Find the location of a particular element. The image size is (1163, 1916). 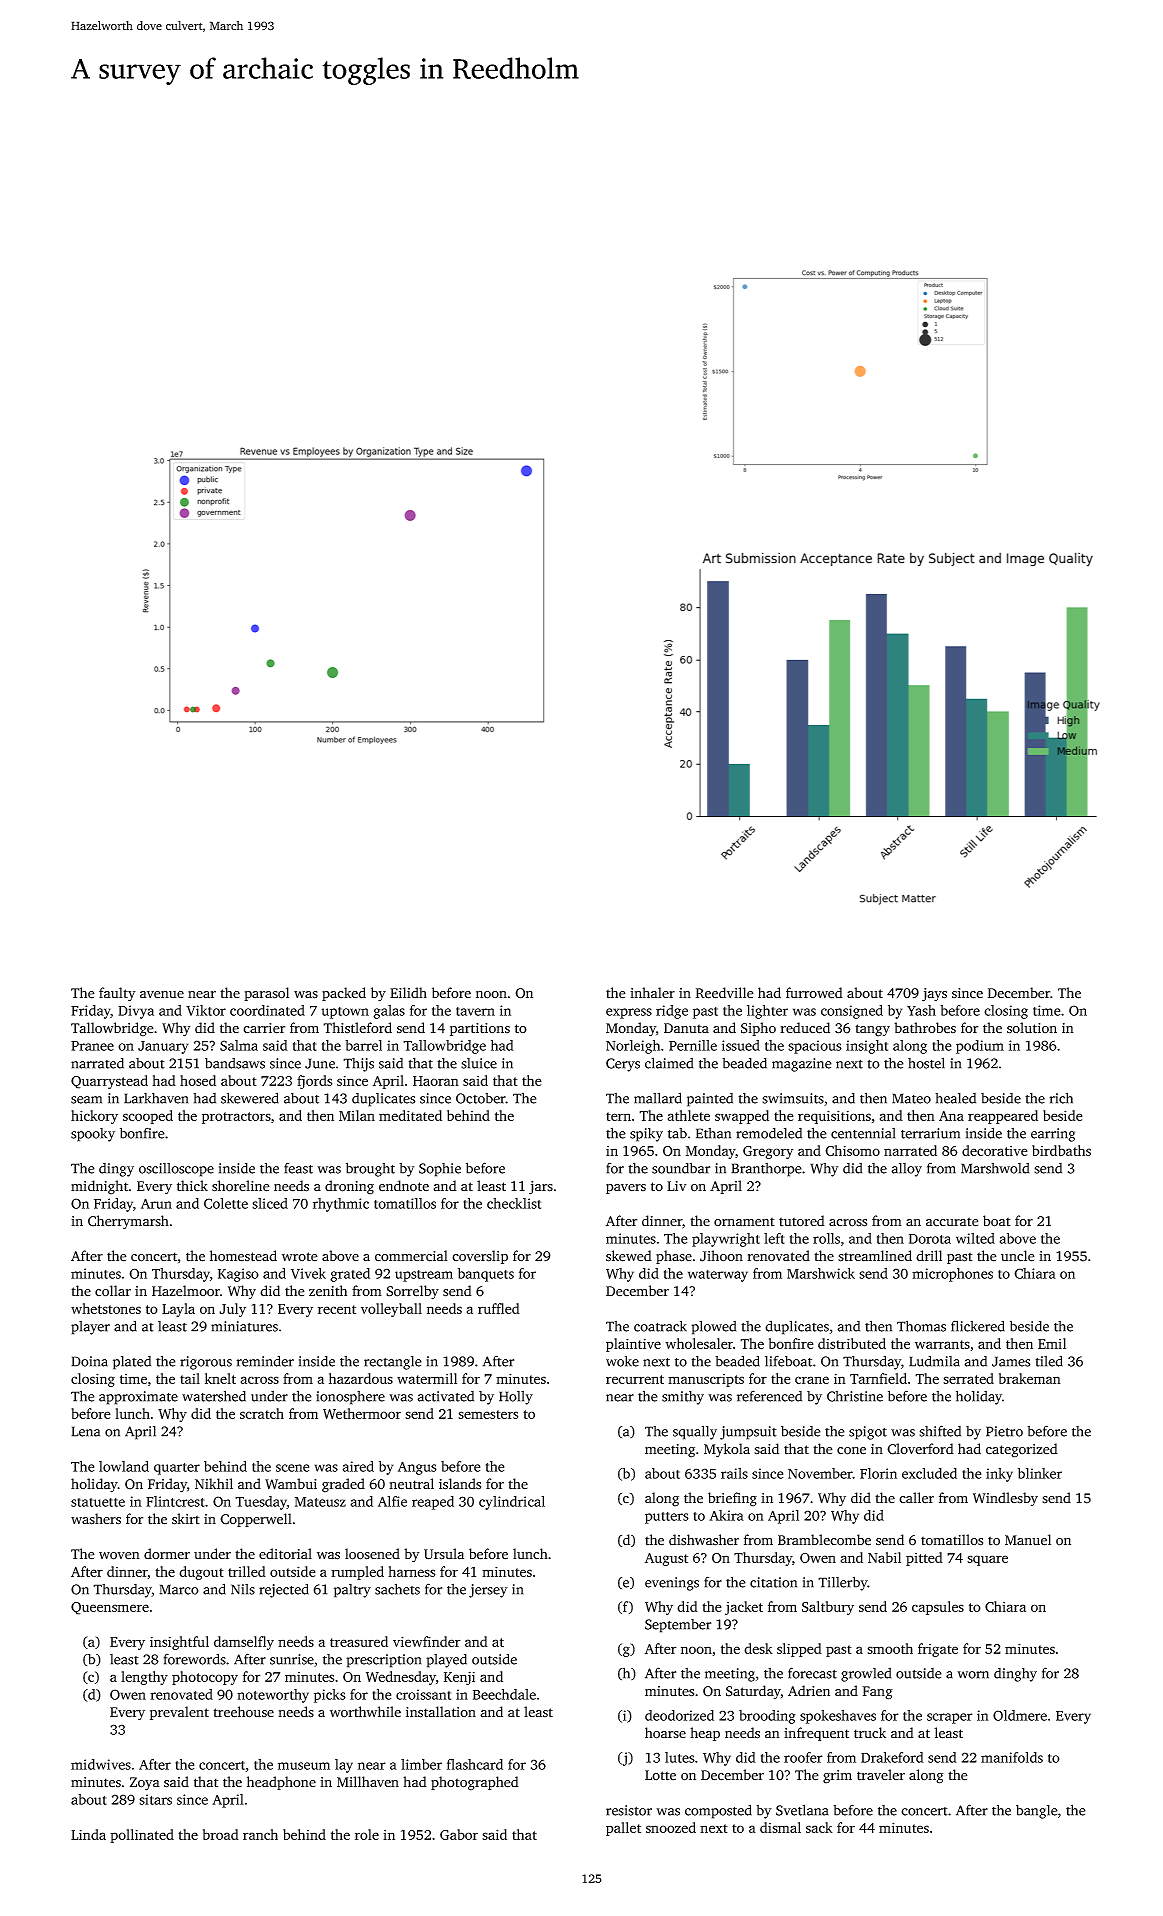

statuette is located at coordinates (98, 1502).
